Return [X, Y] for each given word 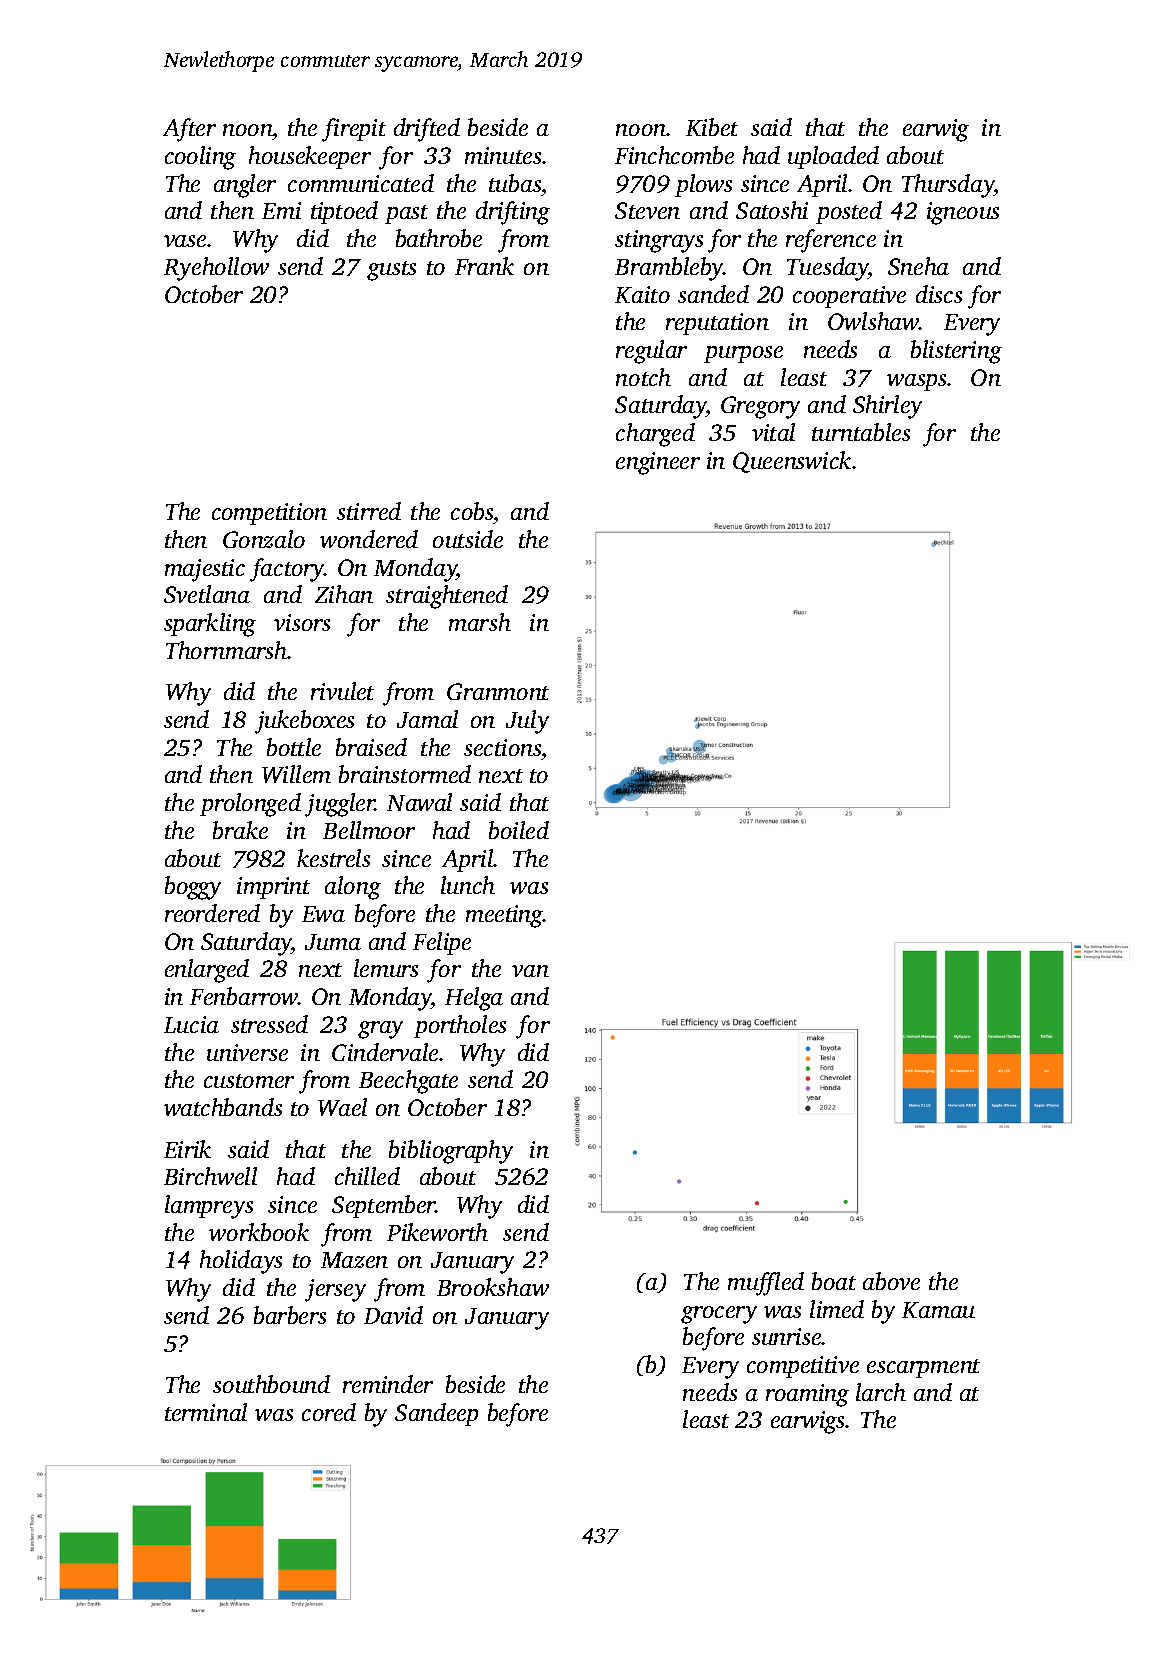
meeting [504, 916]
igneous [963, 213]
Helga [474, 999]
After [189, 130]
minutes [503, 155]
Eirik [187, 1149]
